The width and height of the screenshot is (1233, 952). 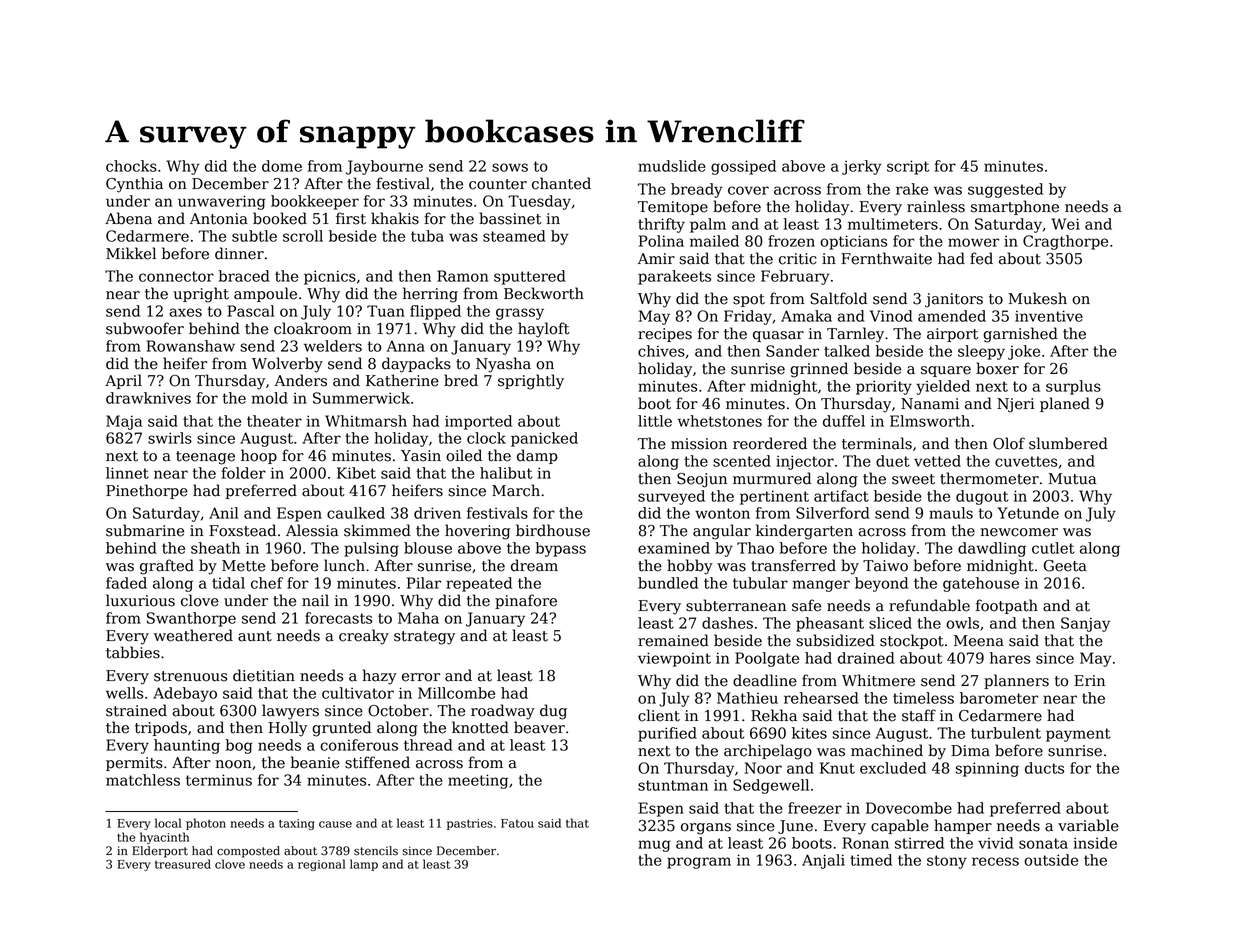 I want to click on thrifty, so click(x=661, y=225).
